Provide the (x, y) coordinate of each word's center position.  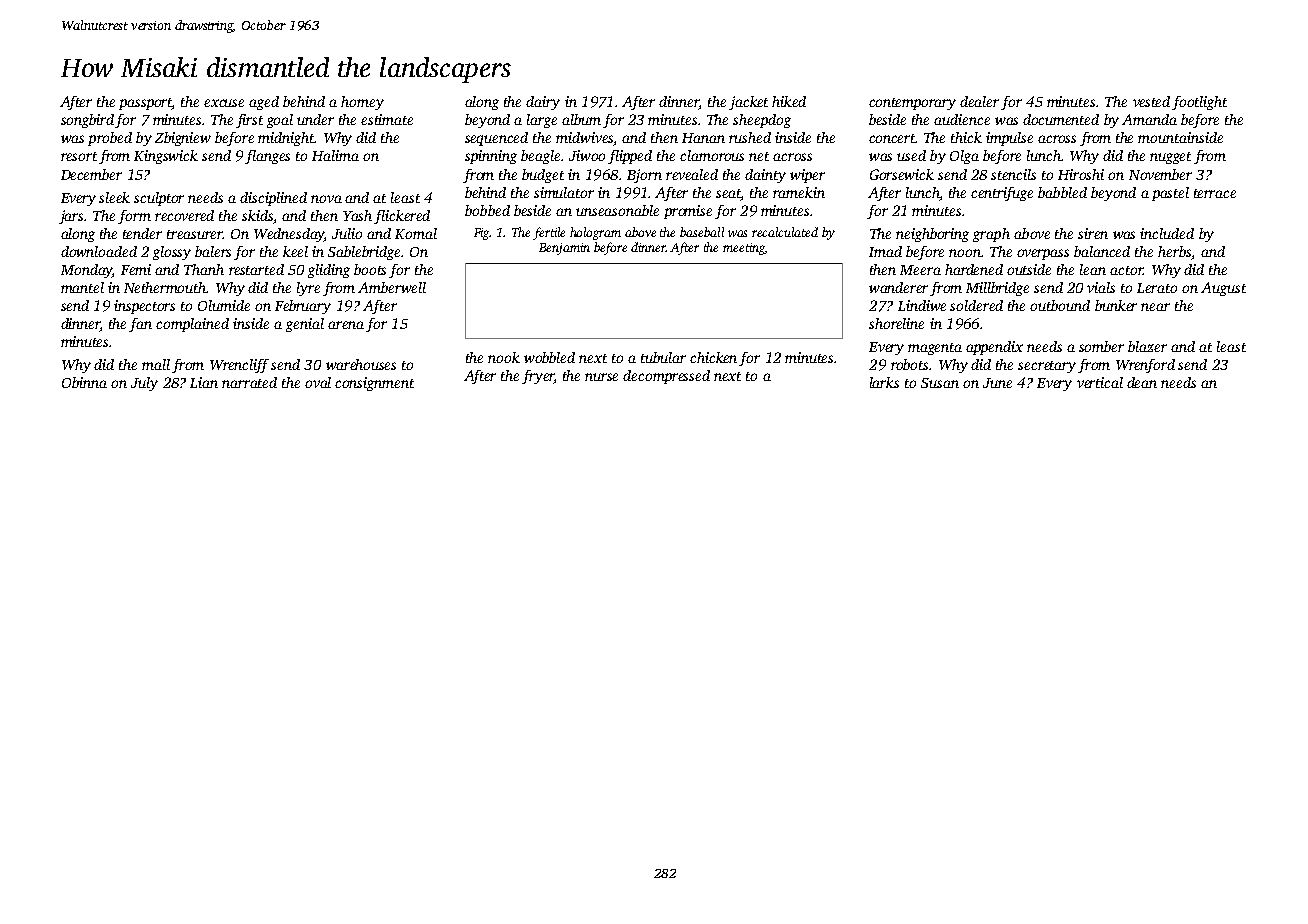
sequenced (496, 139)
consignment (374, 384)
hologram (595, 233)
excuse (224, 103)
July (144, 384)
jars (71, 217)
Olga (964, 157)
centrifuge (1002, 194)
